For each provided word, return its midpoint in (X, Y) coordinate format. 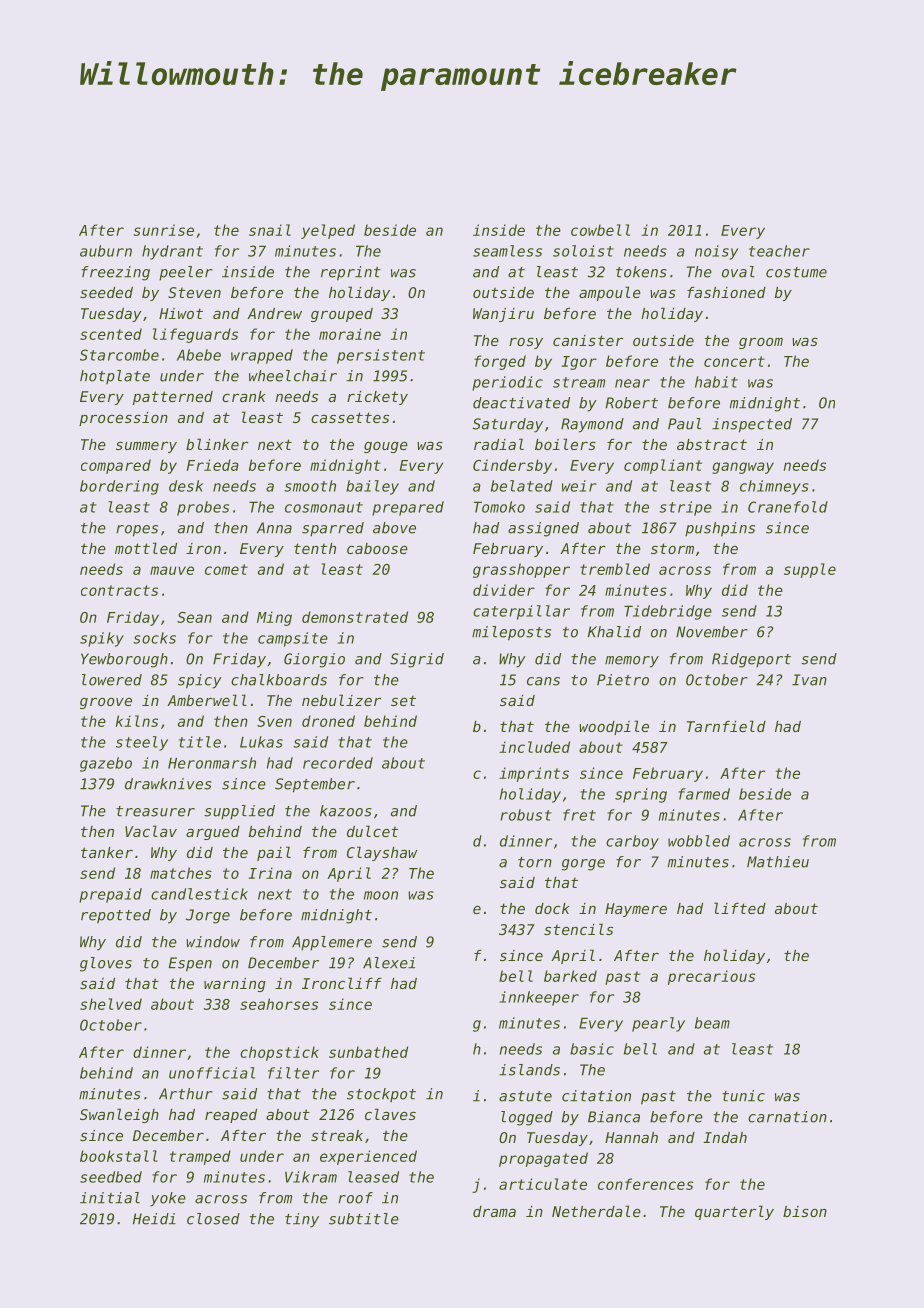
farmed (704, 794)
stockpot (381, 1095)
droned (328, 721)
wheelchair (293, 376)
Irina (270, 873)
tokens (641, 272)
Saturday (508, 425)
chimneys (774, 487)
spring (641, 795)
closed (213, 1219)
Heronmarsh (212, 763)
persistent (381, 356)
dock (552, 908)
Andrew (274, 313)
